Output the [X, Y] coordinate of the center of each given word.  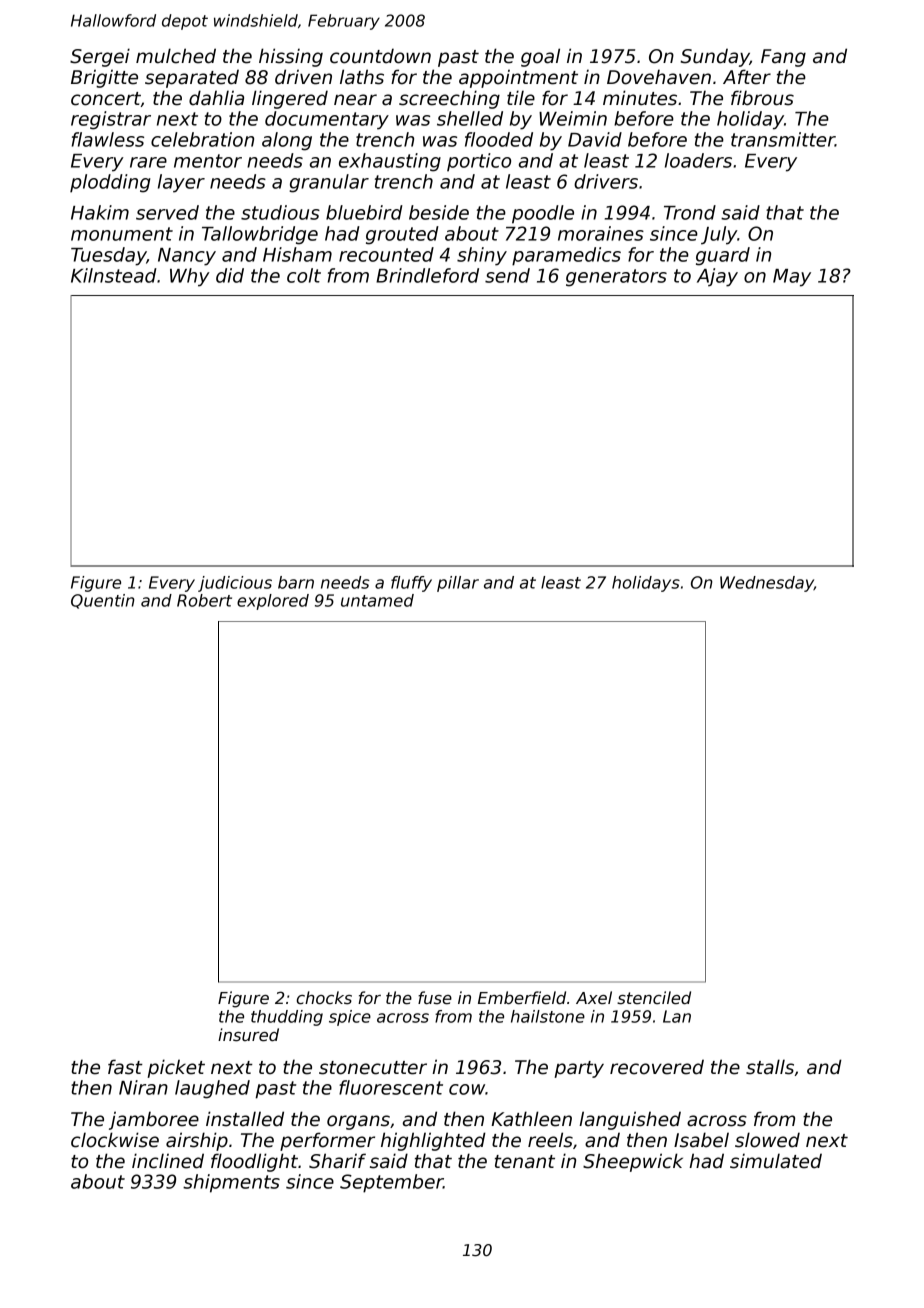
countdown [380, 56]
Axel [594, 997]
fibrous [762, 98]
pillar [458, 584]
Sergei [100, 57]
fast [125, 1067]
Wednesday [767, 584]
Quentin [103, 601]
